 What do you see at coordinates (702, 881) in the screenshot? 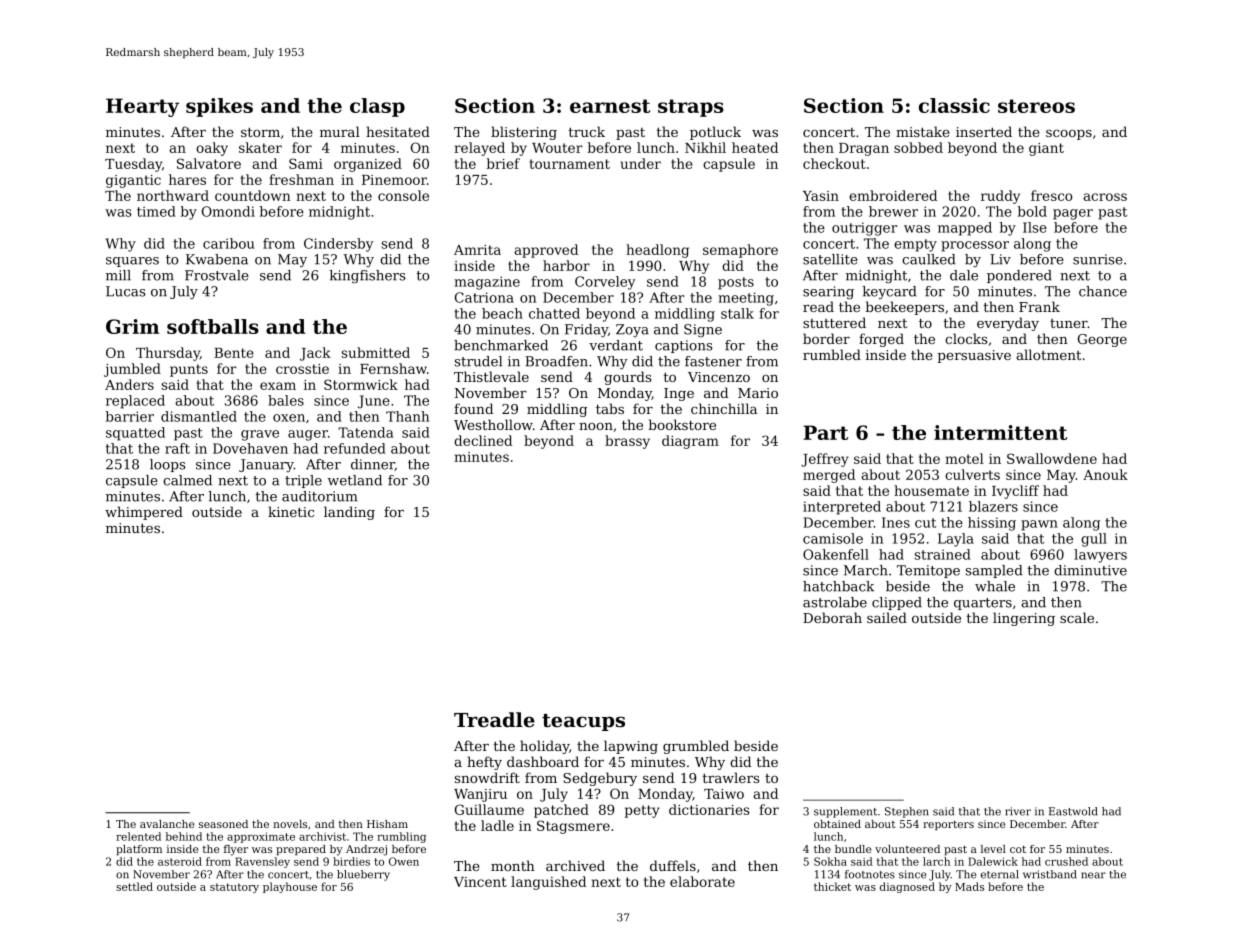
I see `elaborate` at bounding box center [702, 881].
